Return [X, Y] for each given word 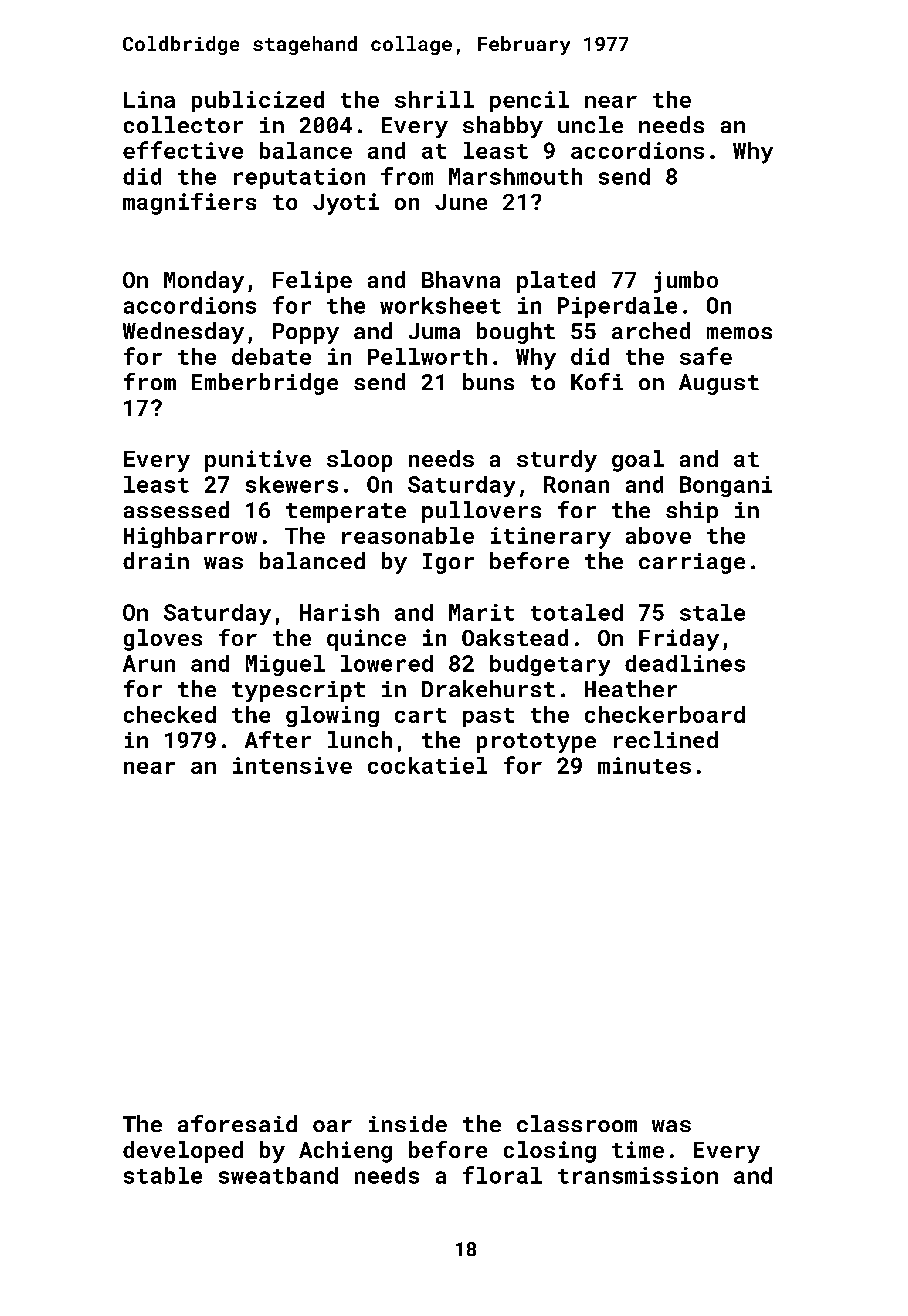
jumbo [686, 282]
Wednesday [183, 333]
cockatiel [427, 765]
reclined [666, 739]
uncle [590, 124]
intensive [292, 765]
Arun [149, 663]
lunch [360, 739]
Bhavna [461, 279]
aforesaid [237, 1123]
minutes [644, 765]
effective [183, 150]
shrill [434, 99]
